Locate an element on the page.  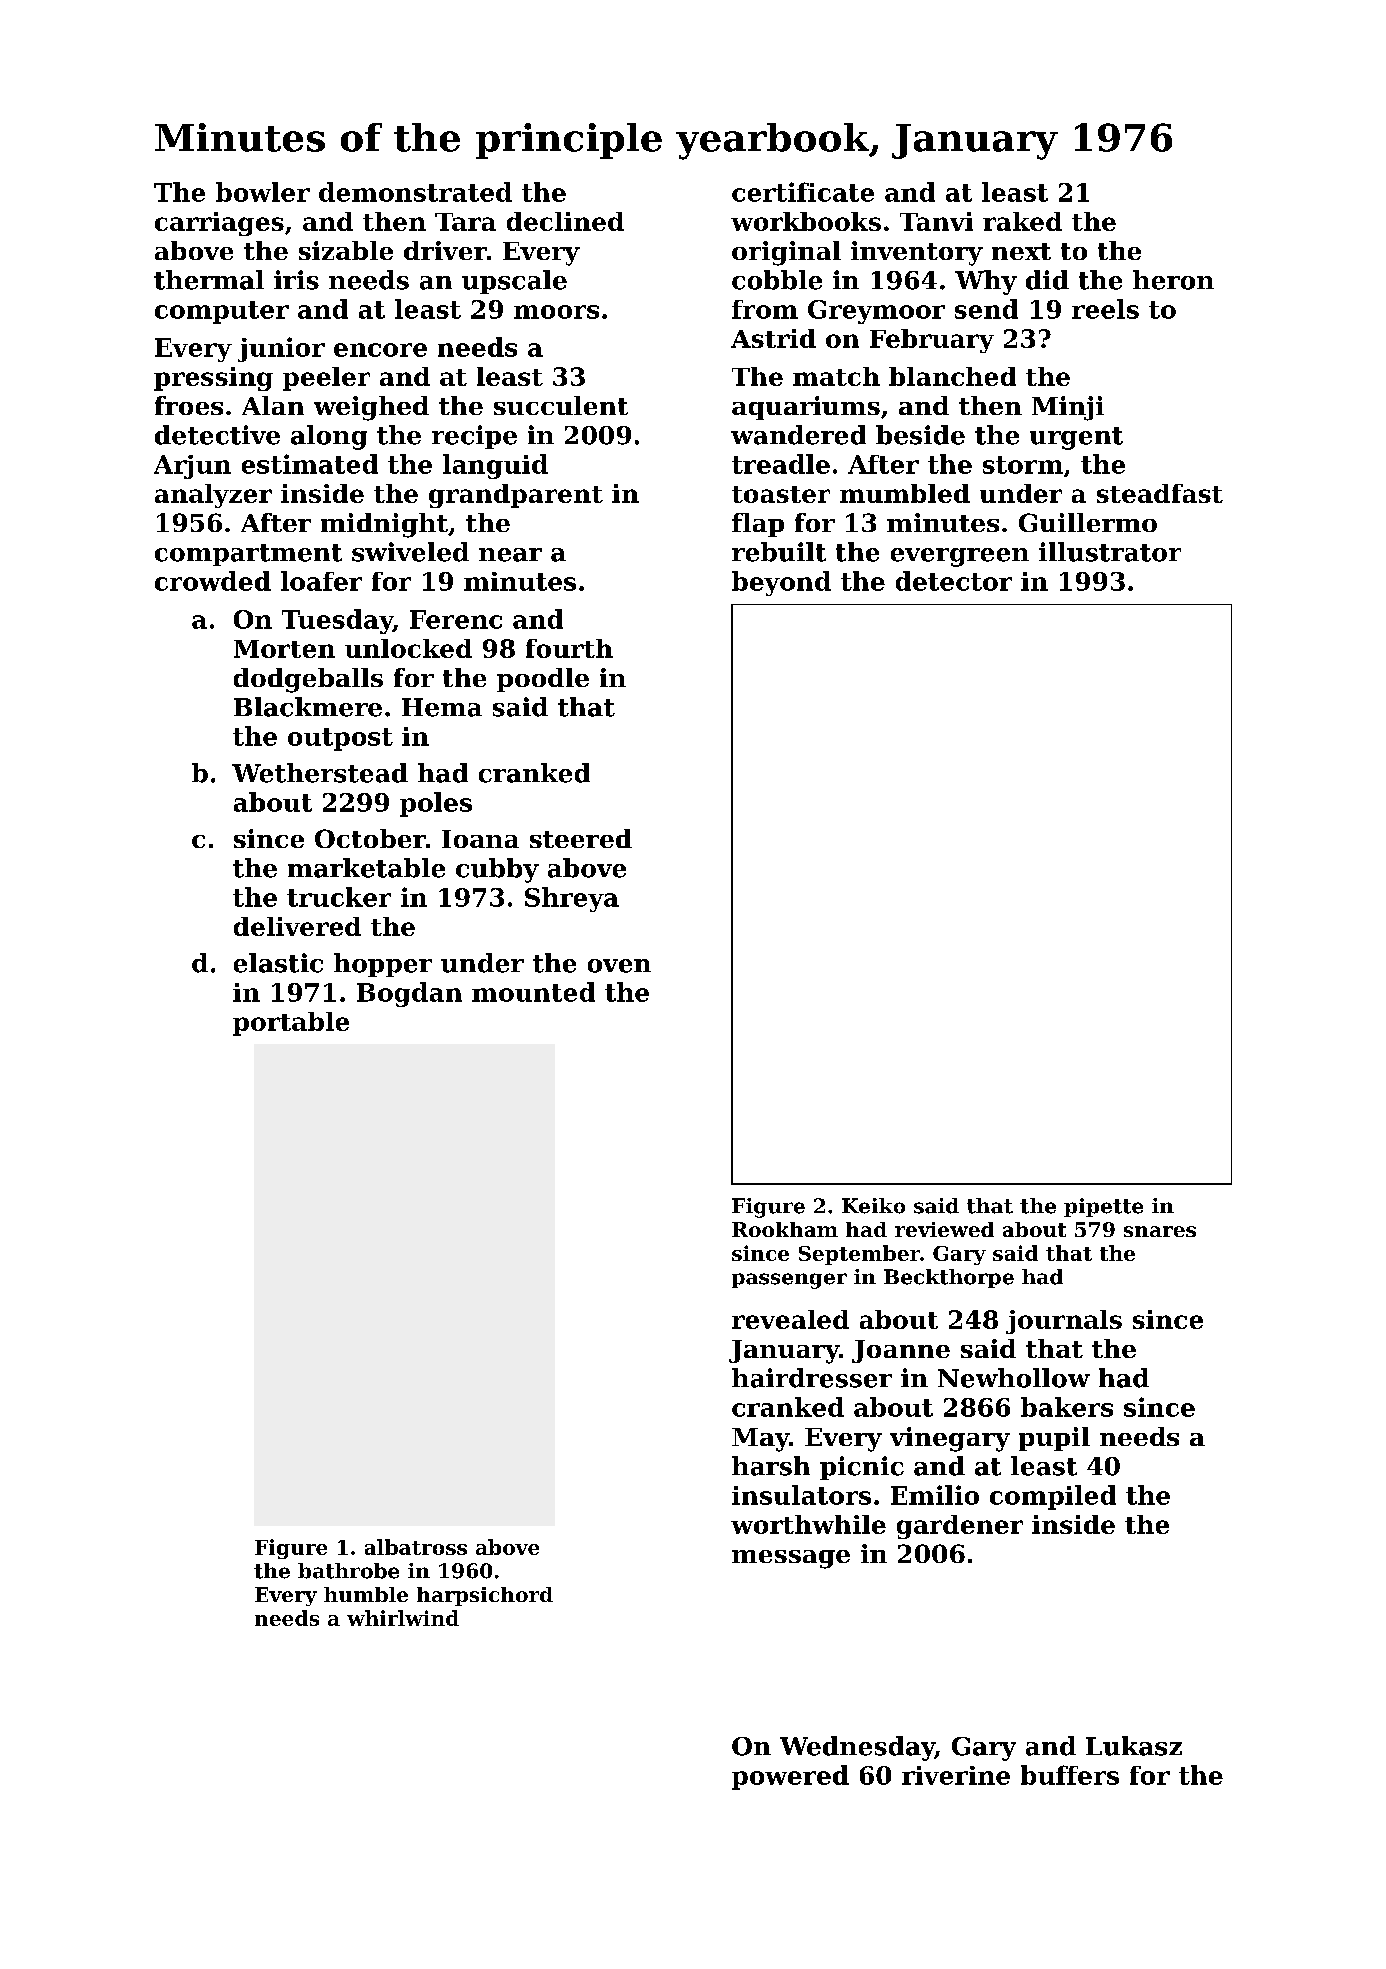
declined is located at coordinates (565, 221).
